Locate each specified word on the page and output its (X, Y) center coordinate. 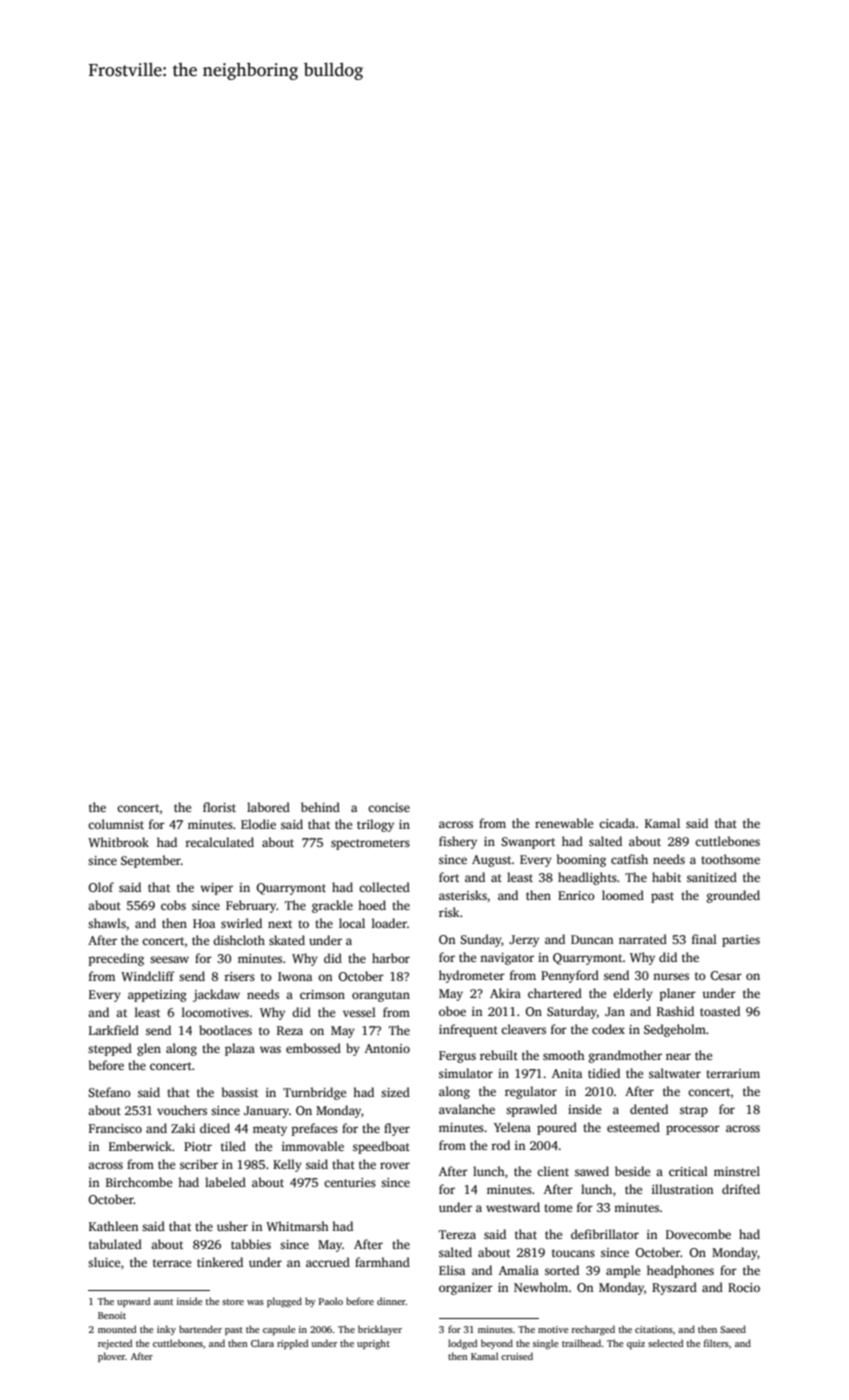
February (251, 906)
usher (232, 1226)
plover (112, 1357)
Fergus (457, 1057)
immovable (313, 1146)
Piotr (198, 1146)
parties (741, 941)
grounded (733, 896)
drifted (741, 1189)
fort (449, 877)
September (151, 861)
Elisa (452, 1270)
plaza (240, 1049)
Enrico (576, 895)
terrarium (733, 1073)
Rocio (744, 1287)
